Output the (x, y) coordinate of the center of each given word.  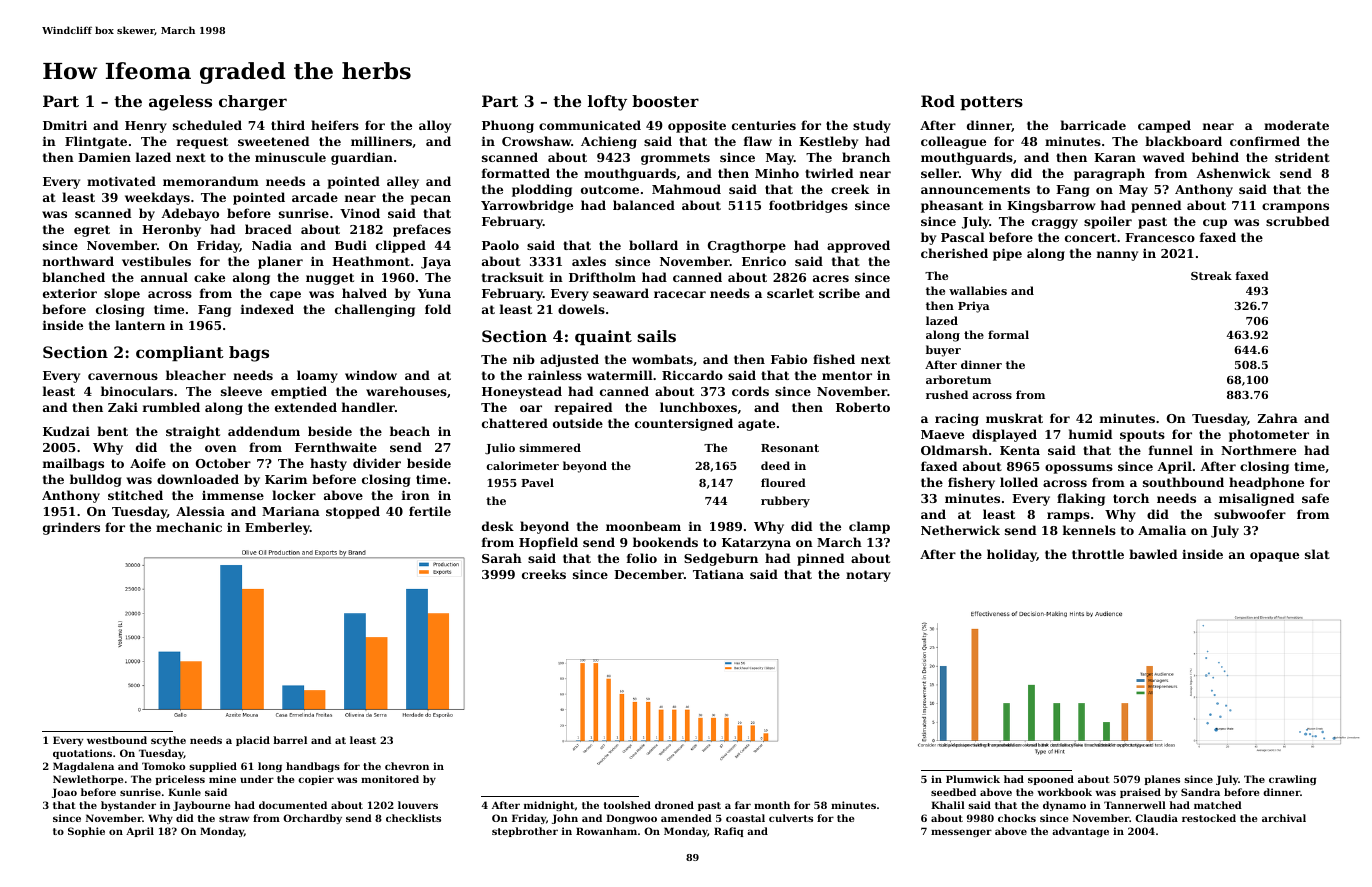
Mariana (291, 511)
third (288, 125)
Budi (351, 245)
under (257, 779)
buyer (943, 351)
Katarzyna (756, 544)
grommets (675, 159)
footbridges (808, 206)
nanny (1117, 256)
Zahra (1277, 418)
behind (1215, 157)
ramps (1068, 517)
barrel (290, 740)
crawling (1292, 780)
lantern (140, 325)
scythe (168, 741)
